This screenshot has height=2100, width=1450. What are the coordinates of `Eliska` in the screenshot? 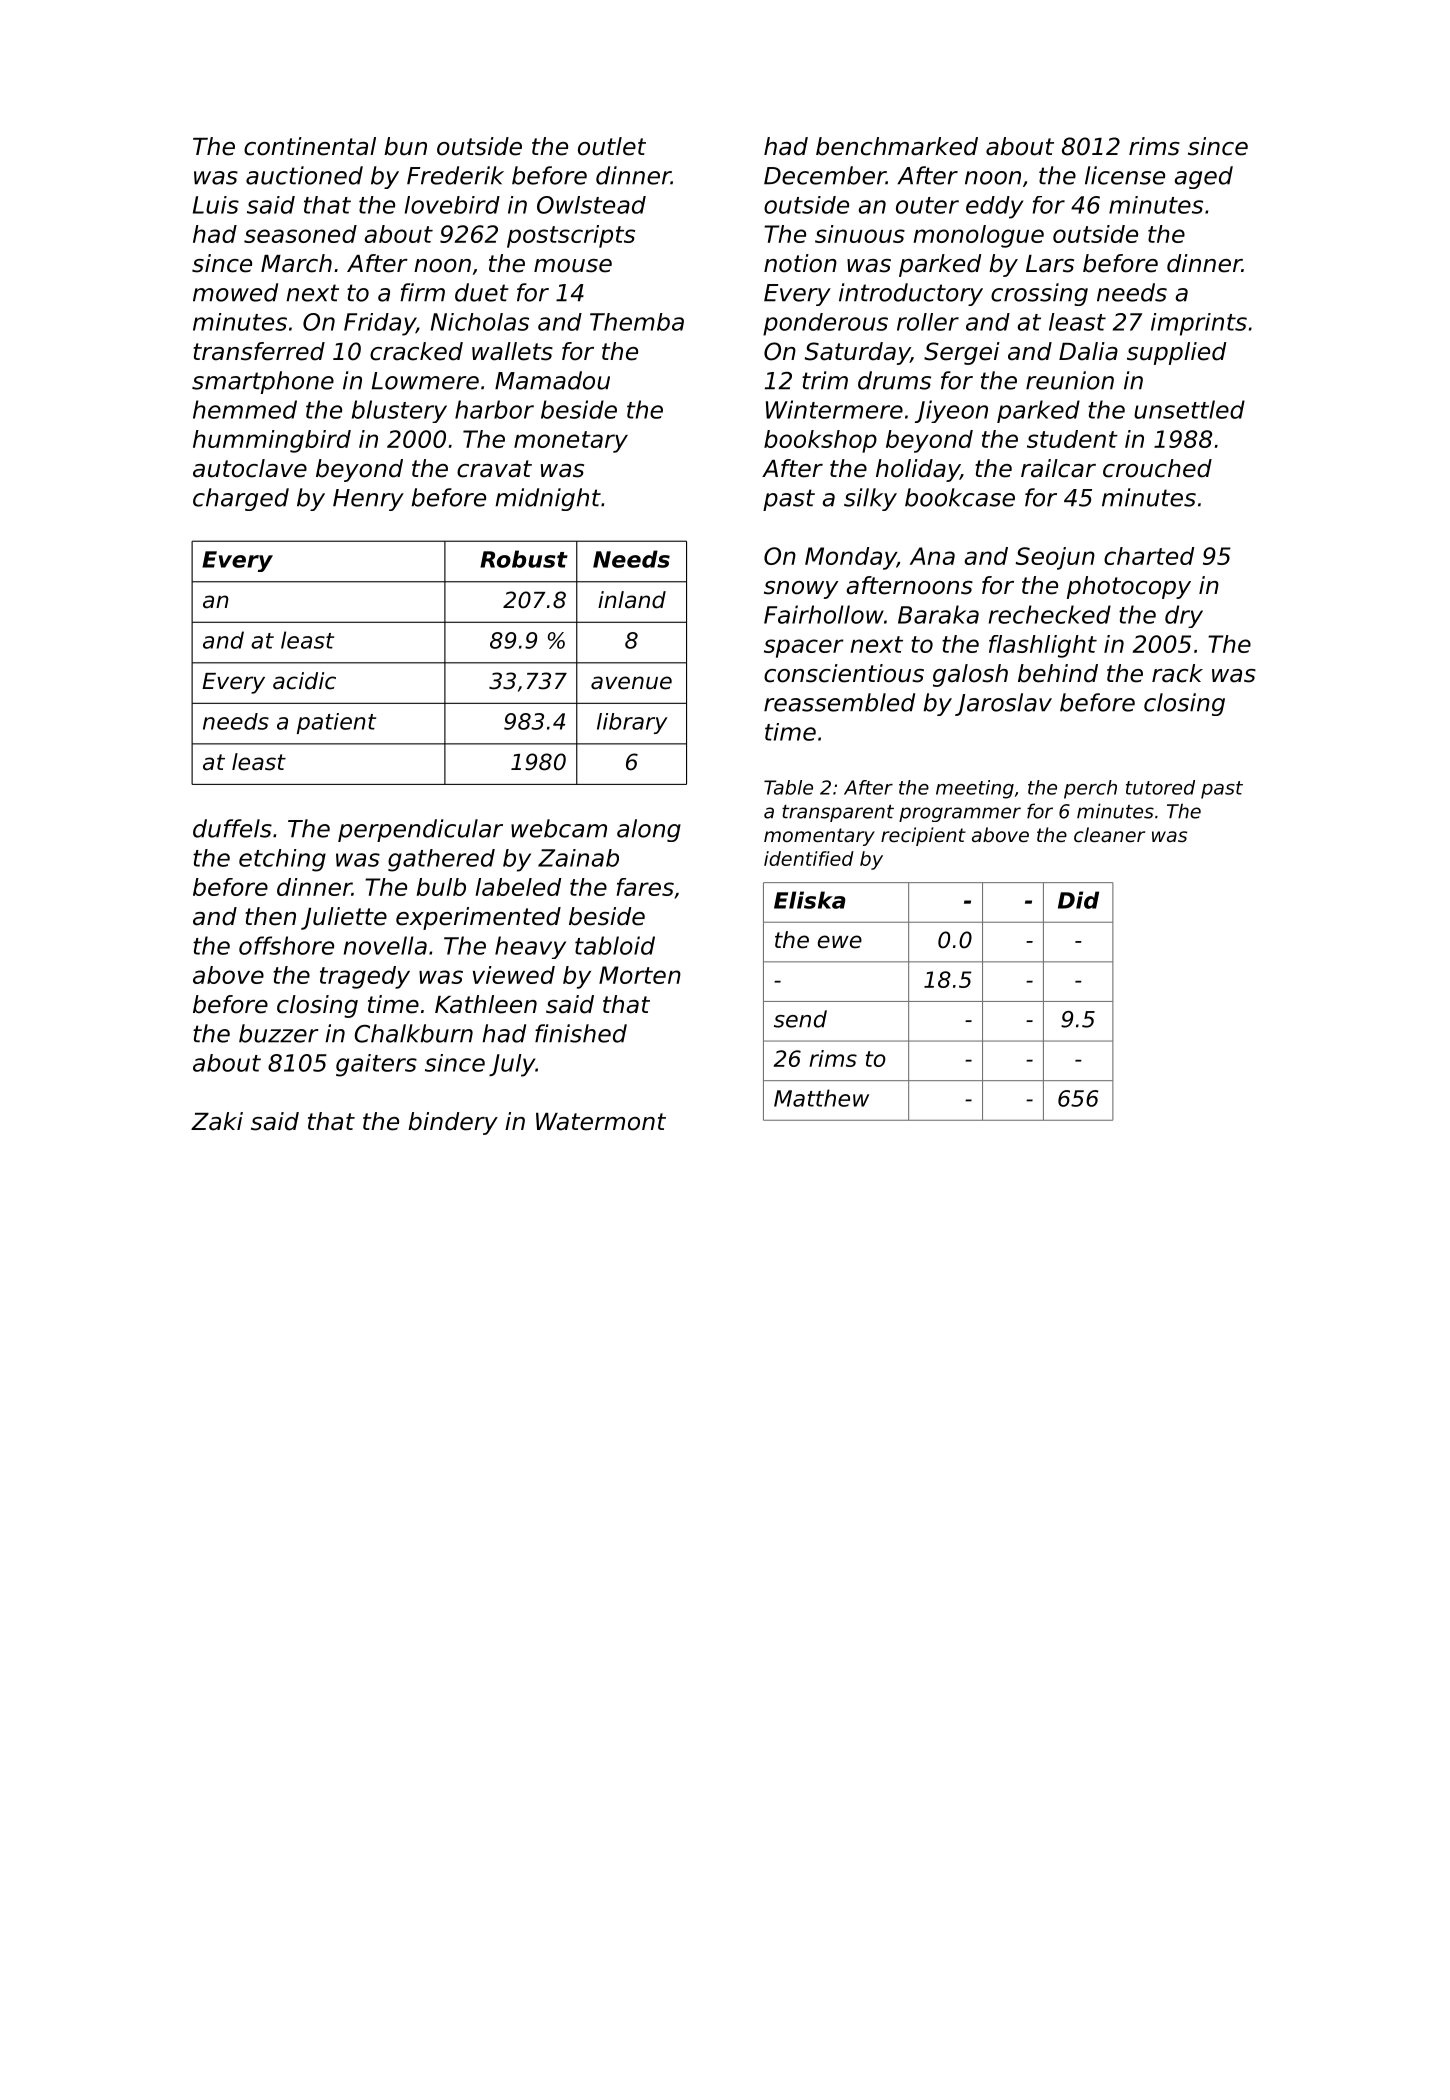 It's located at (810, 900).
